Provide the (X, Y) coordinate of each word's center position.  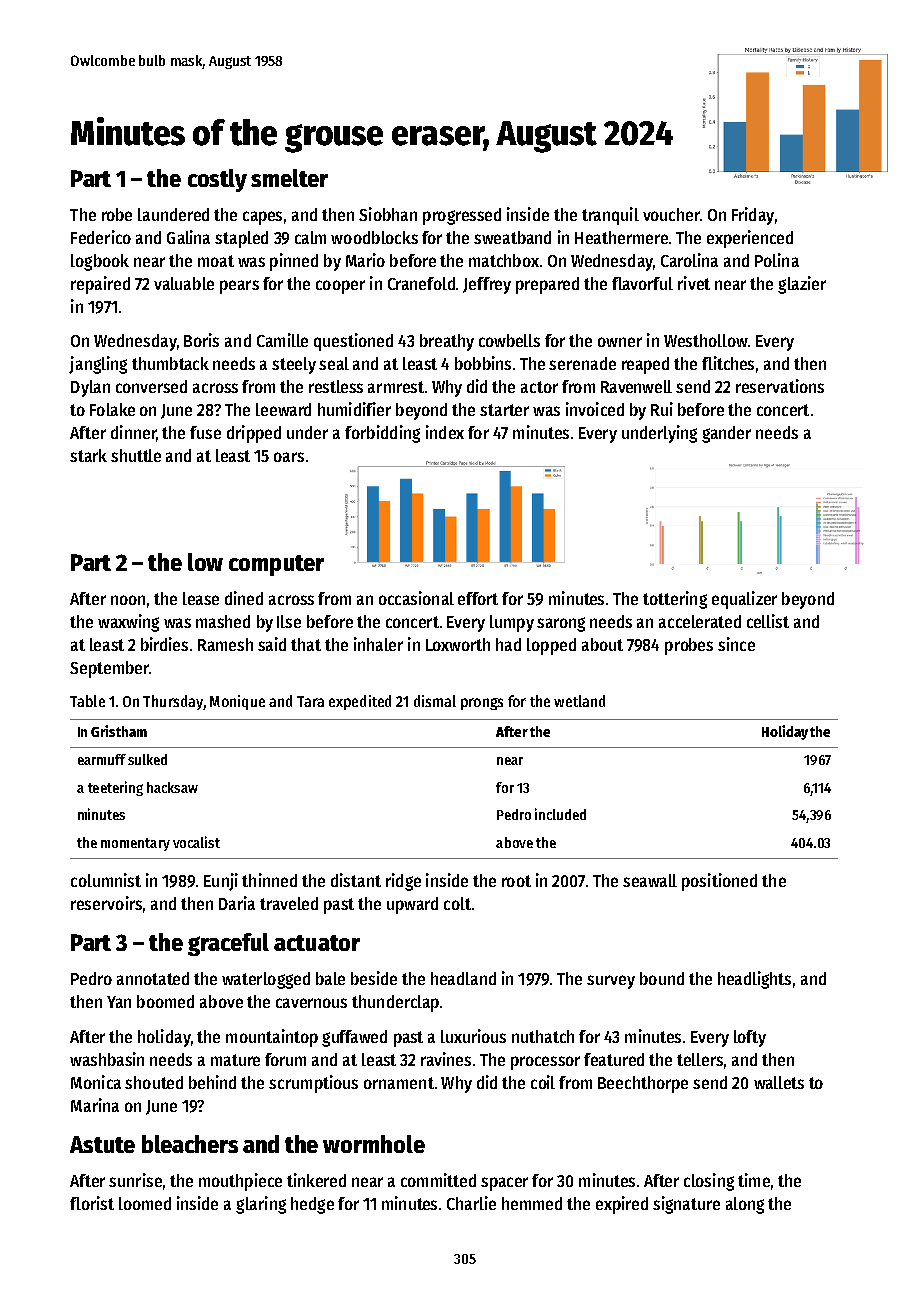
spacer (504, 1184)
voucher (671, 214)
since (736, 644)
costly (217, 180)
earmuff (102, 759)
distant (356, 880)
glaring (261, 1205)
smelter (289, 178)
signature (686, 1205)
